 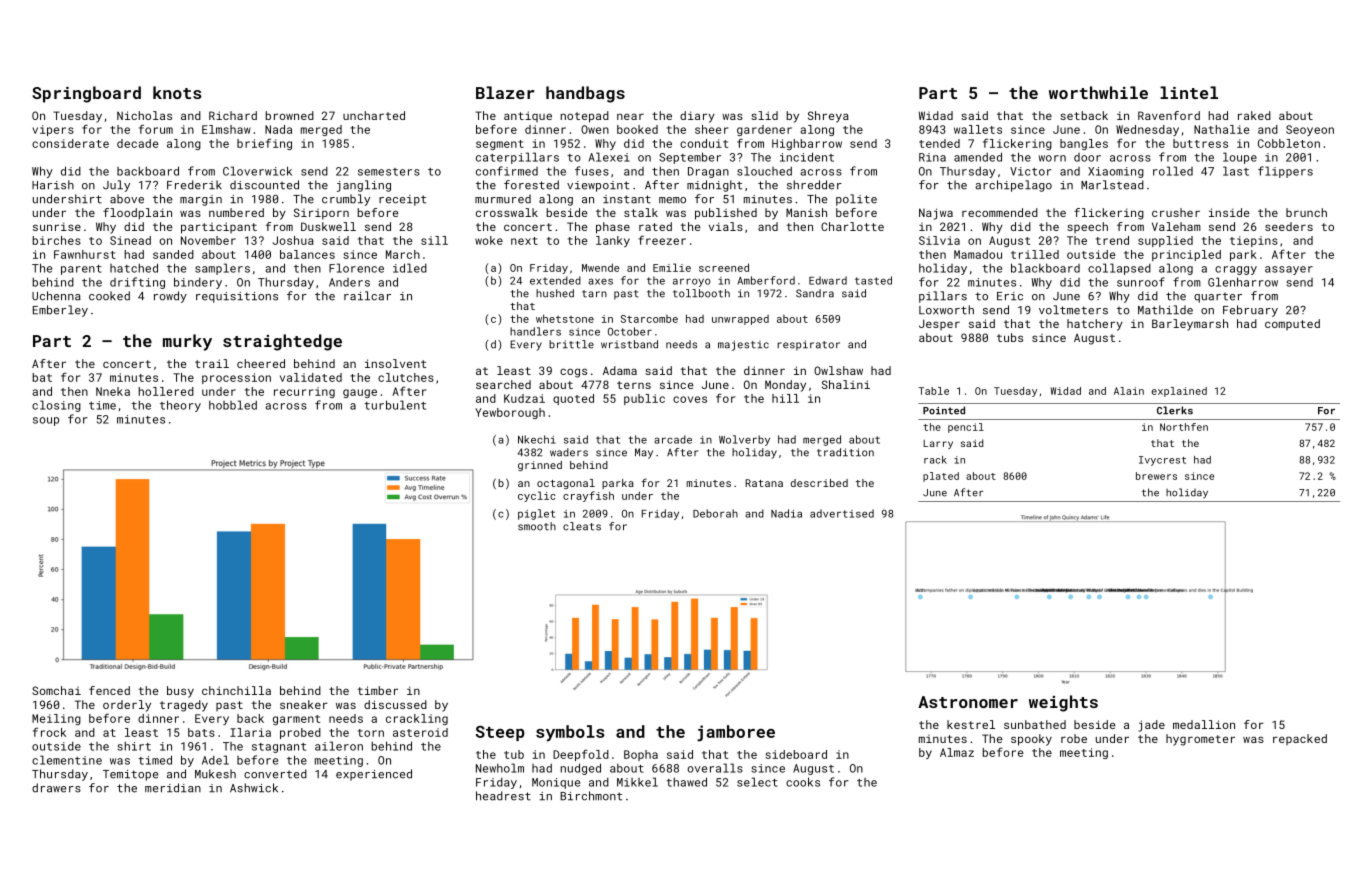 What do you see at coordinates (711, 129) in the screenshot?
I see `sheer` at bounding box center [711, 129].
